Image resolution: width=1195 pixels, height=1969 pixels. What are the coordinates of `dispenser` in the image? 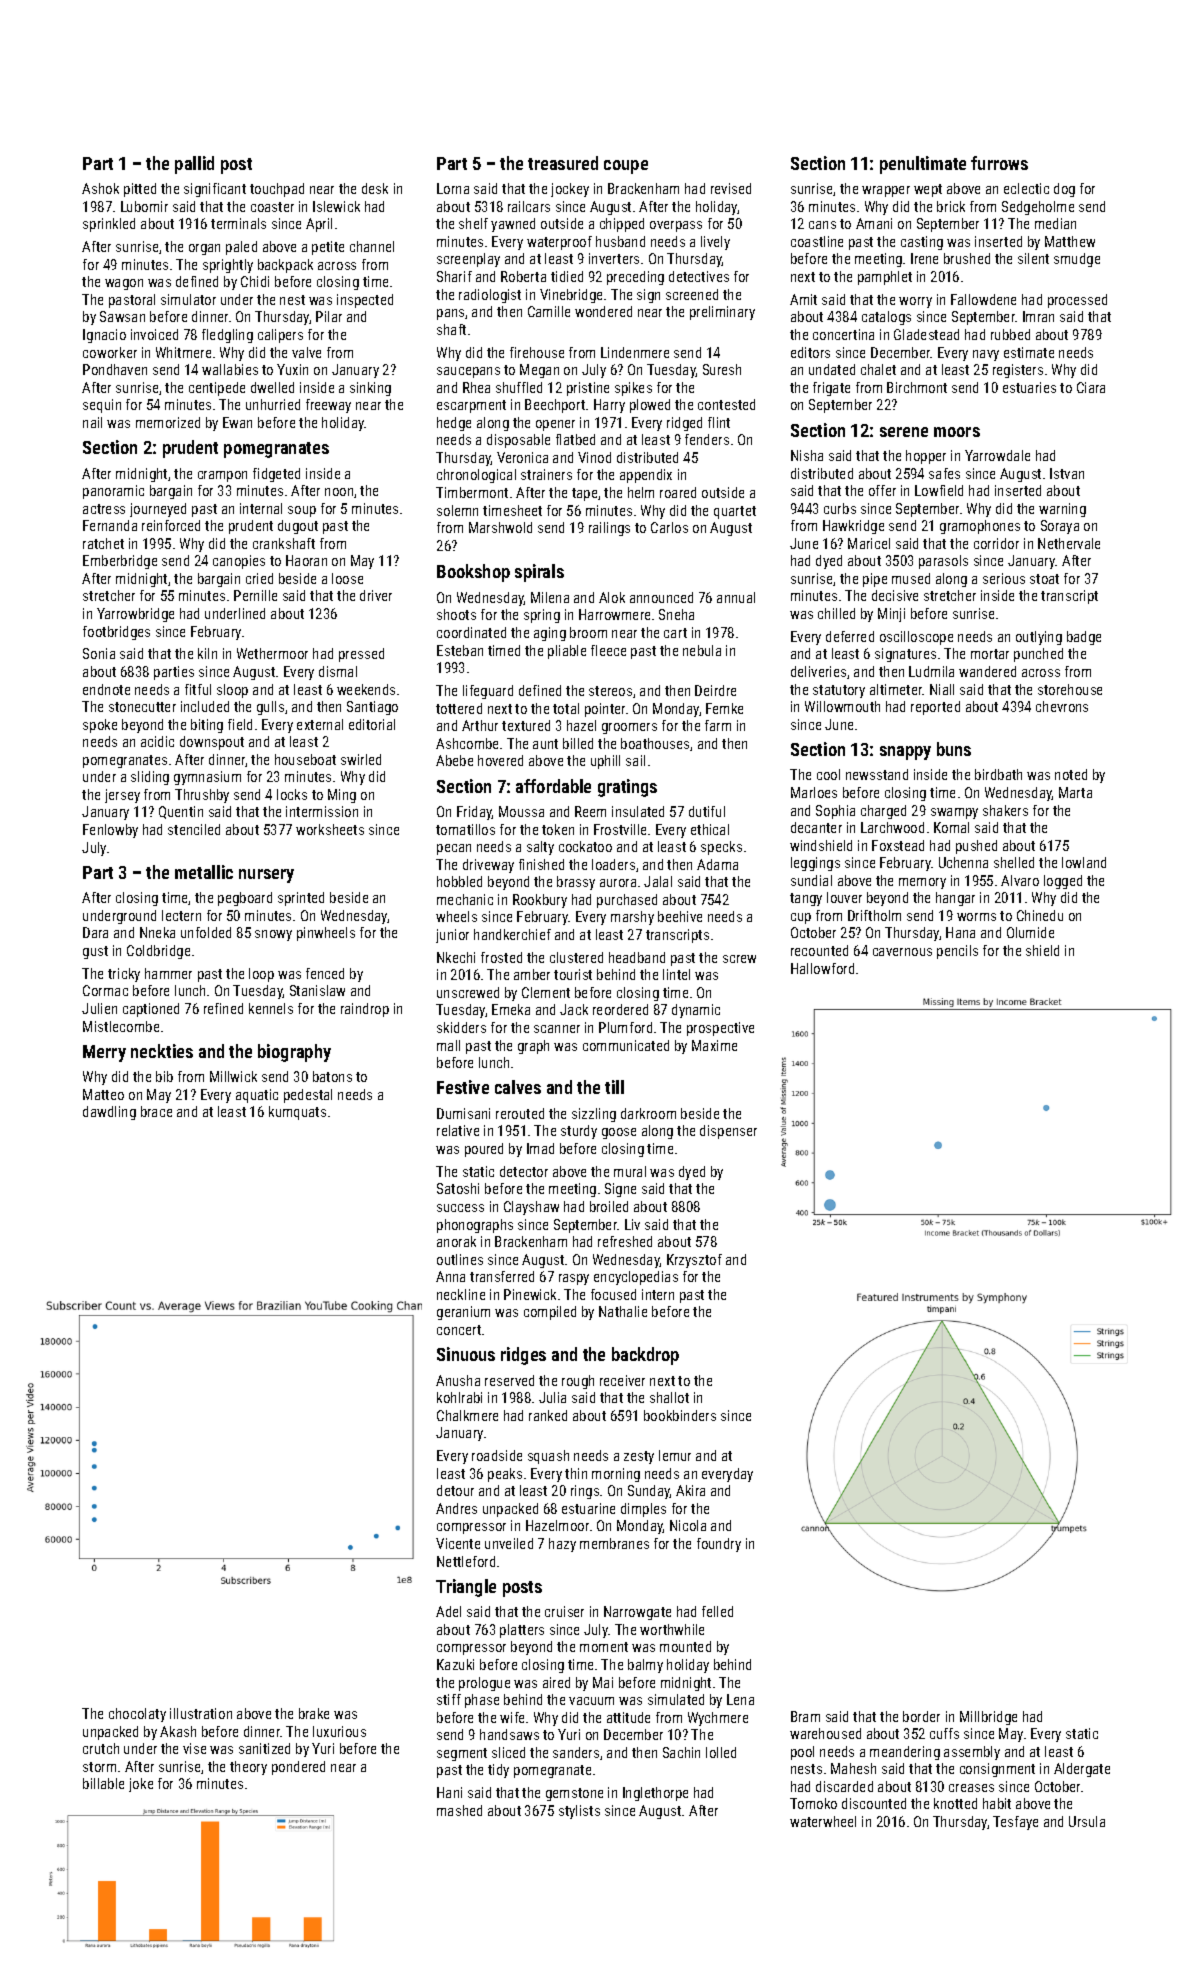 It's located at (728, 1132).
